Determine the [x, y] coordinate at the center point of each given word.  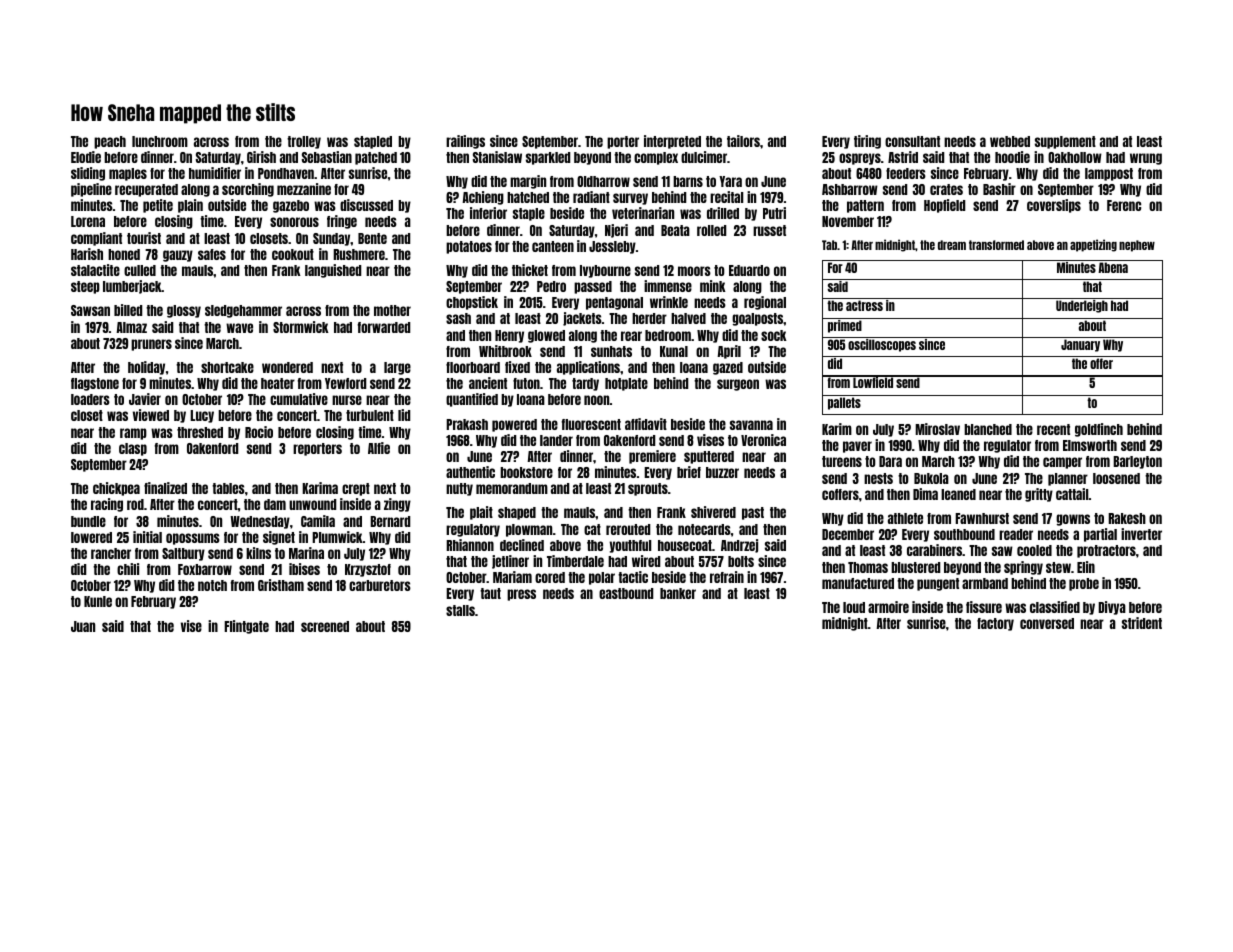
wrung [1146, 159]
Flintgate [246, 627]
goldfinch [1099, 430]
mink [713, 286]
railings [465, 142]
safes [212, 254]
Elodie [86, 157]
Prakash [467, 424]
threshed [200, 432]
